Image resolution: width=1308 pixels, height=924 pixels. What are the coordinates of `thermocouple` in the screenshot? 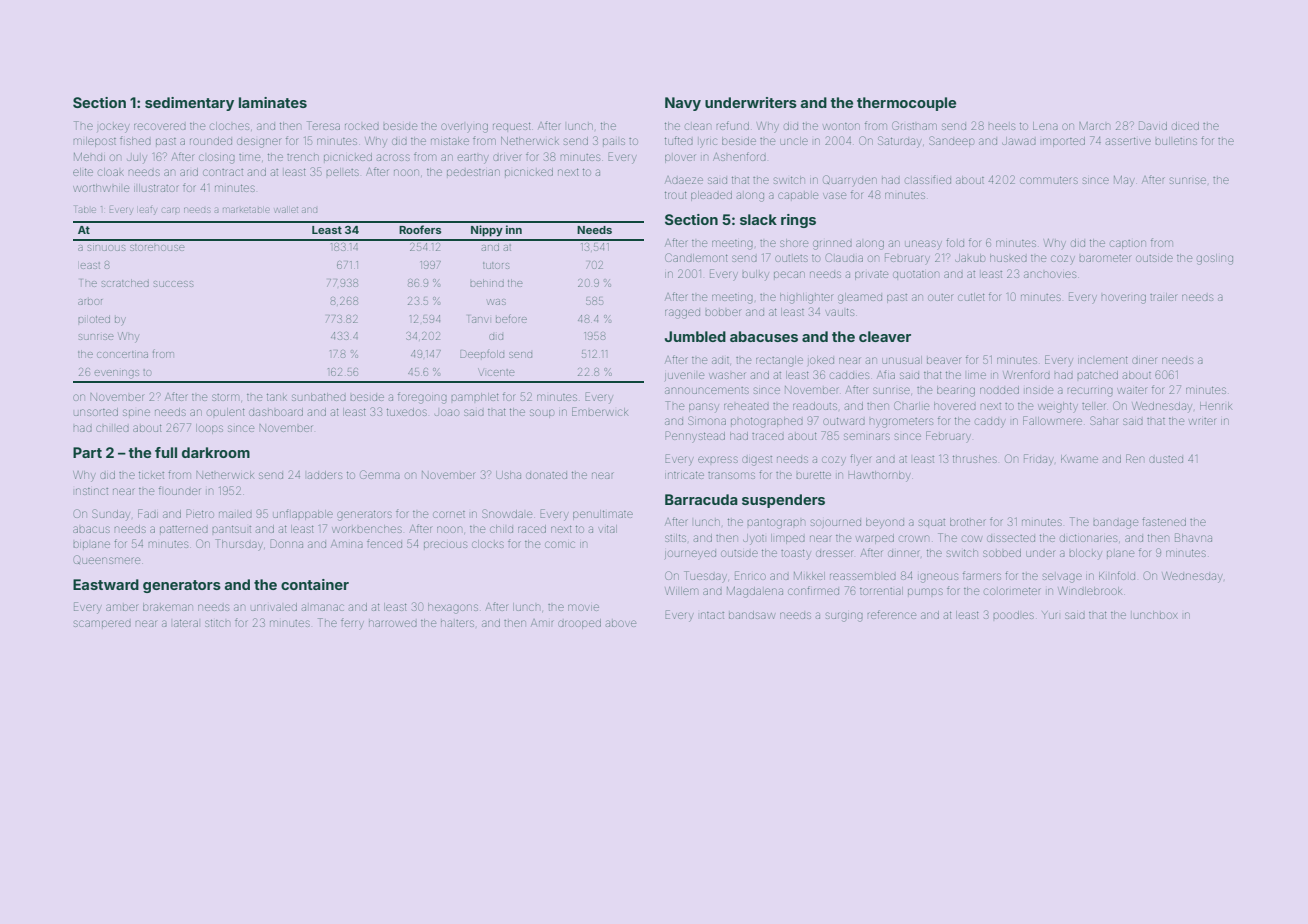 It's located at (906, 104).
